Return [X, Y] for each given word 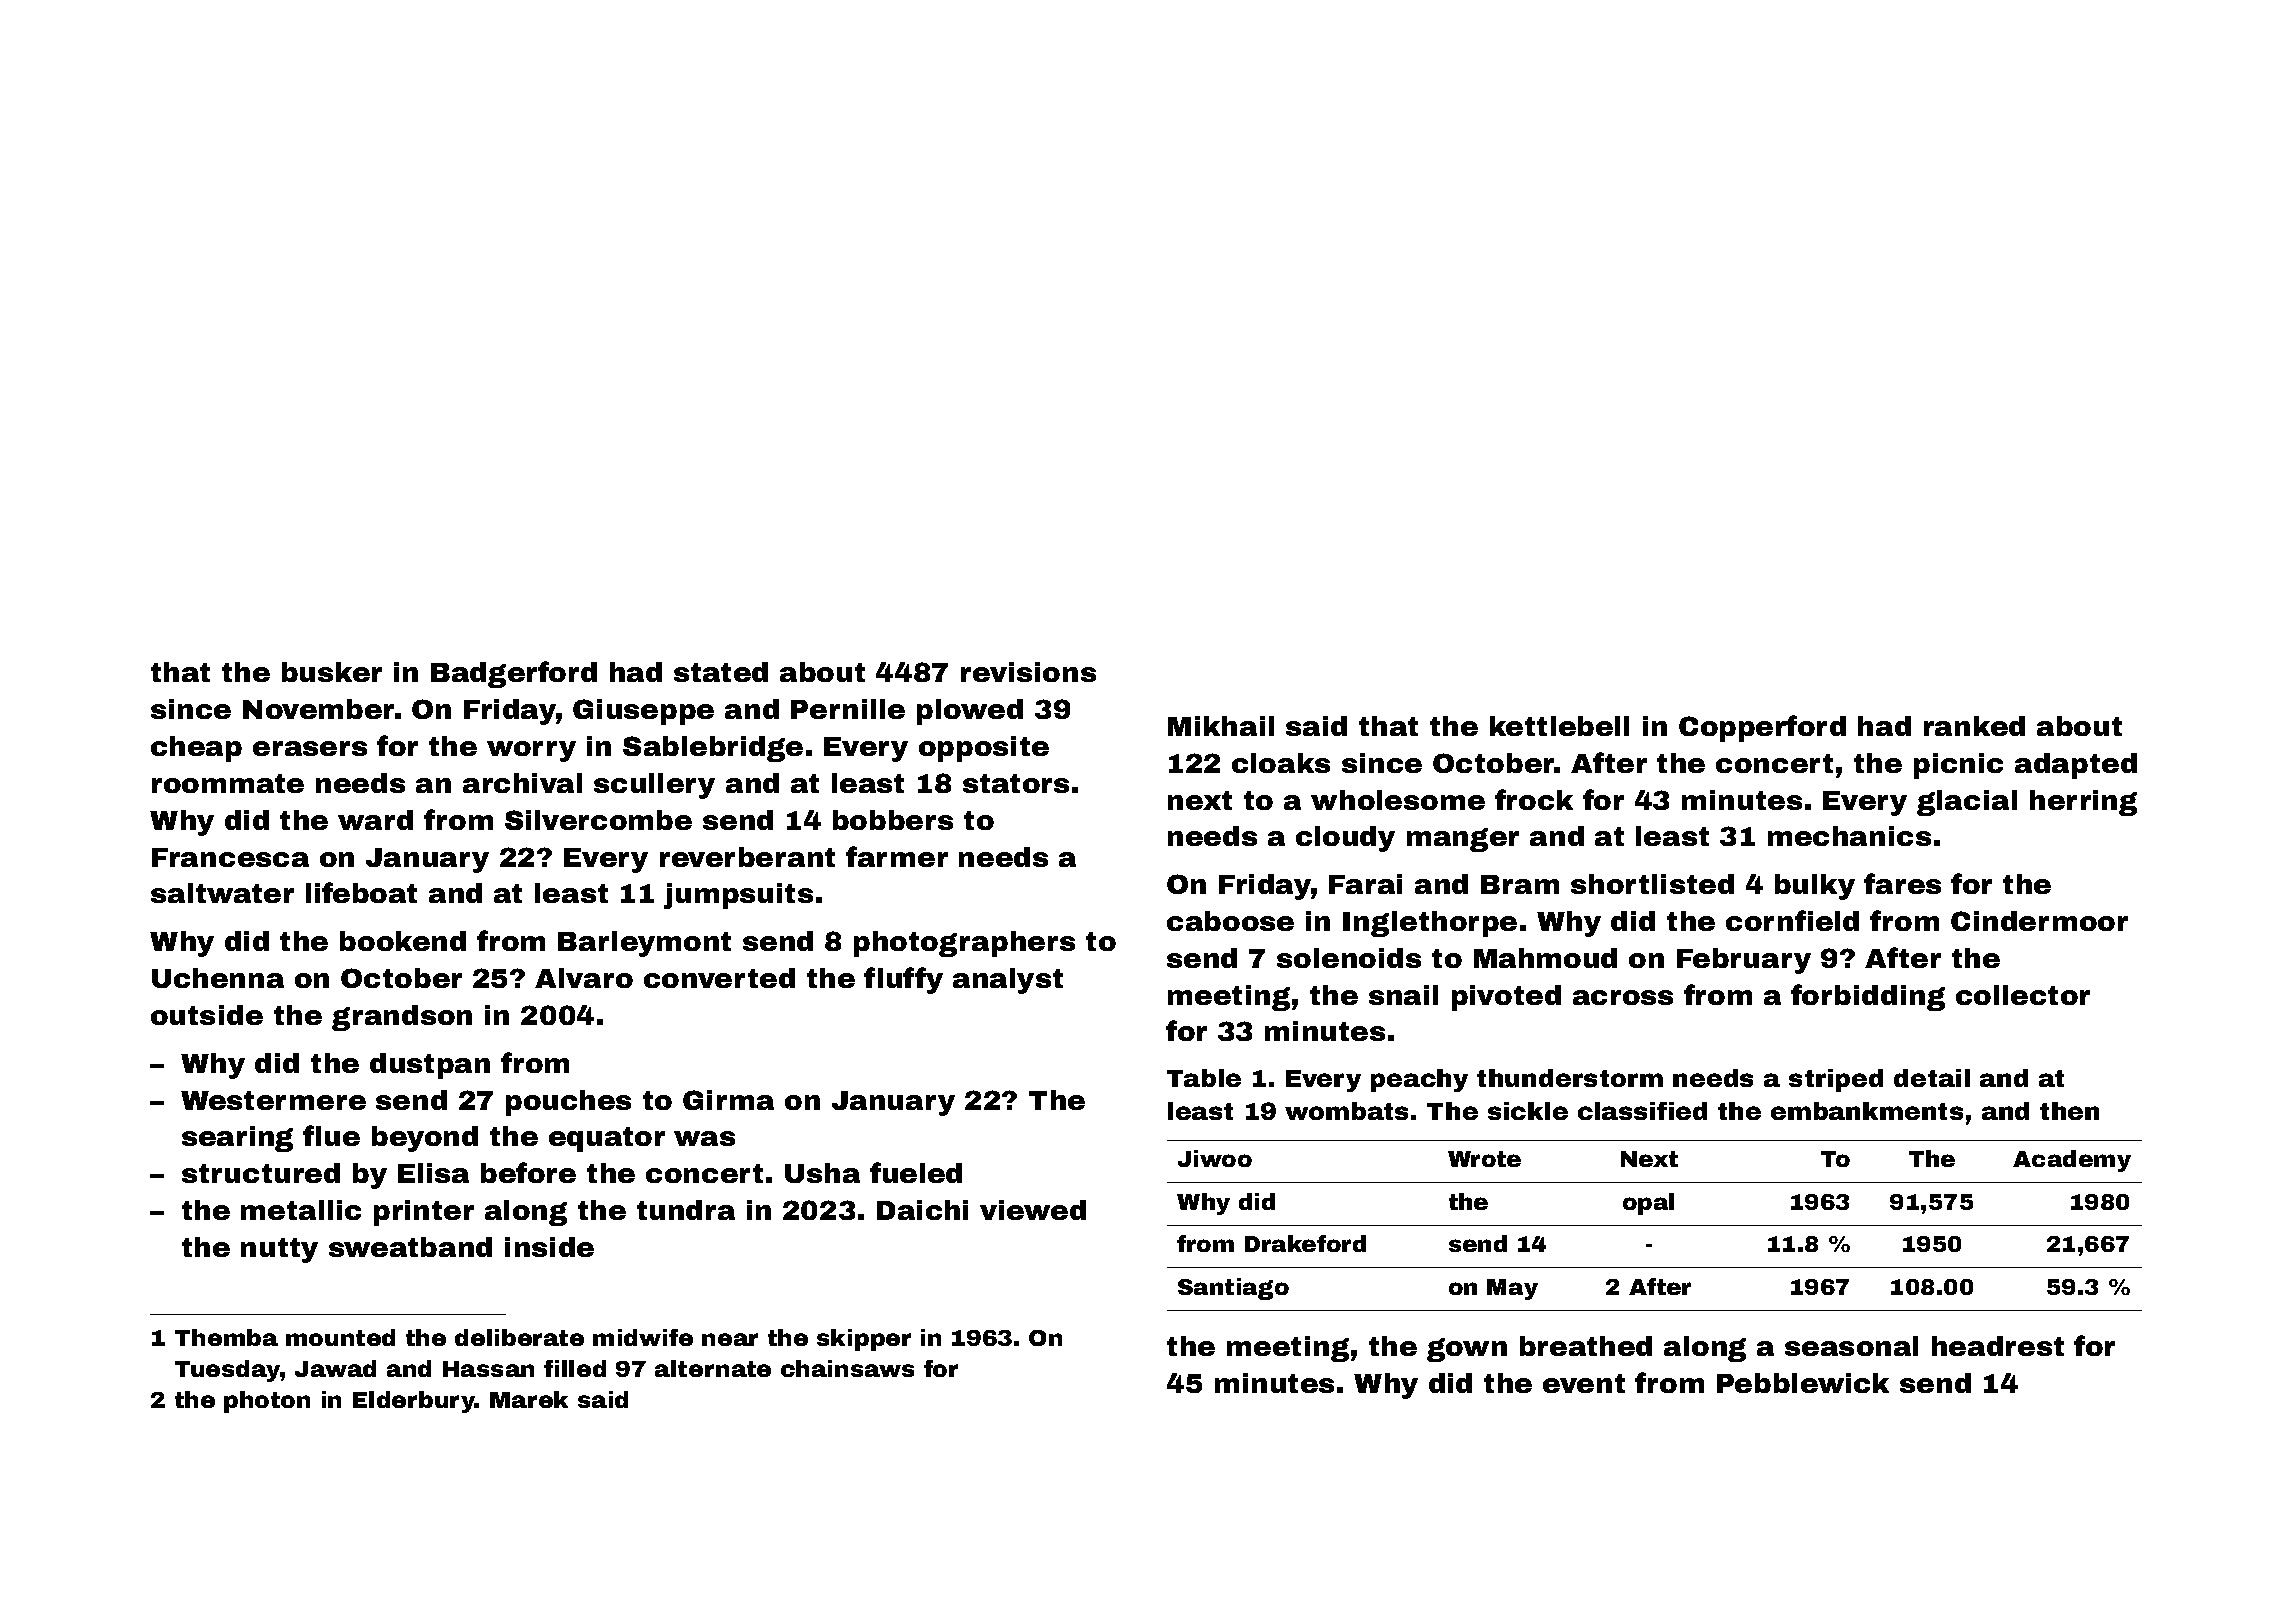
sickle [1528, 1111]
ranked [1974, 726]
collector [2023, 995]
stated [721, 672]
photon [267, 1402]
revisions [1028, 672]
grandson [402, 1018]
